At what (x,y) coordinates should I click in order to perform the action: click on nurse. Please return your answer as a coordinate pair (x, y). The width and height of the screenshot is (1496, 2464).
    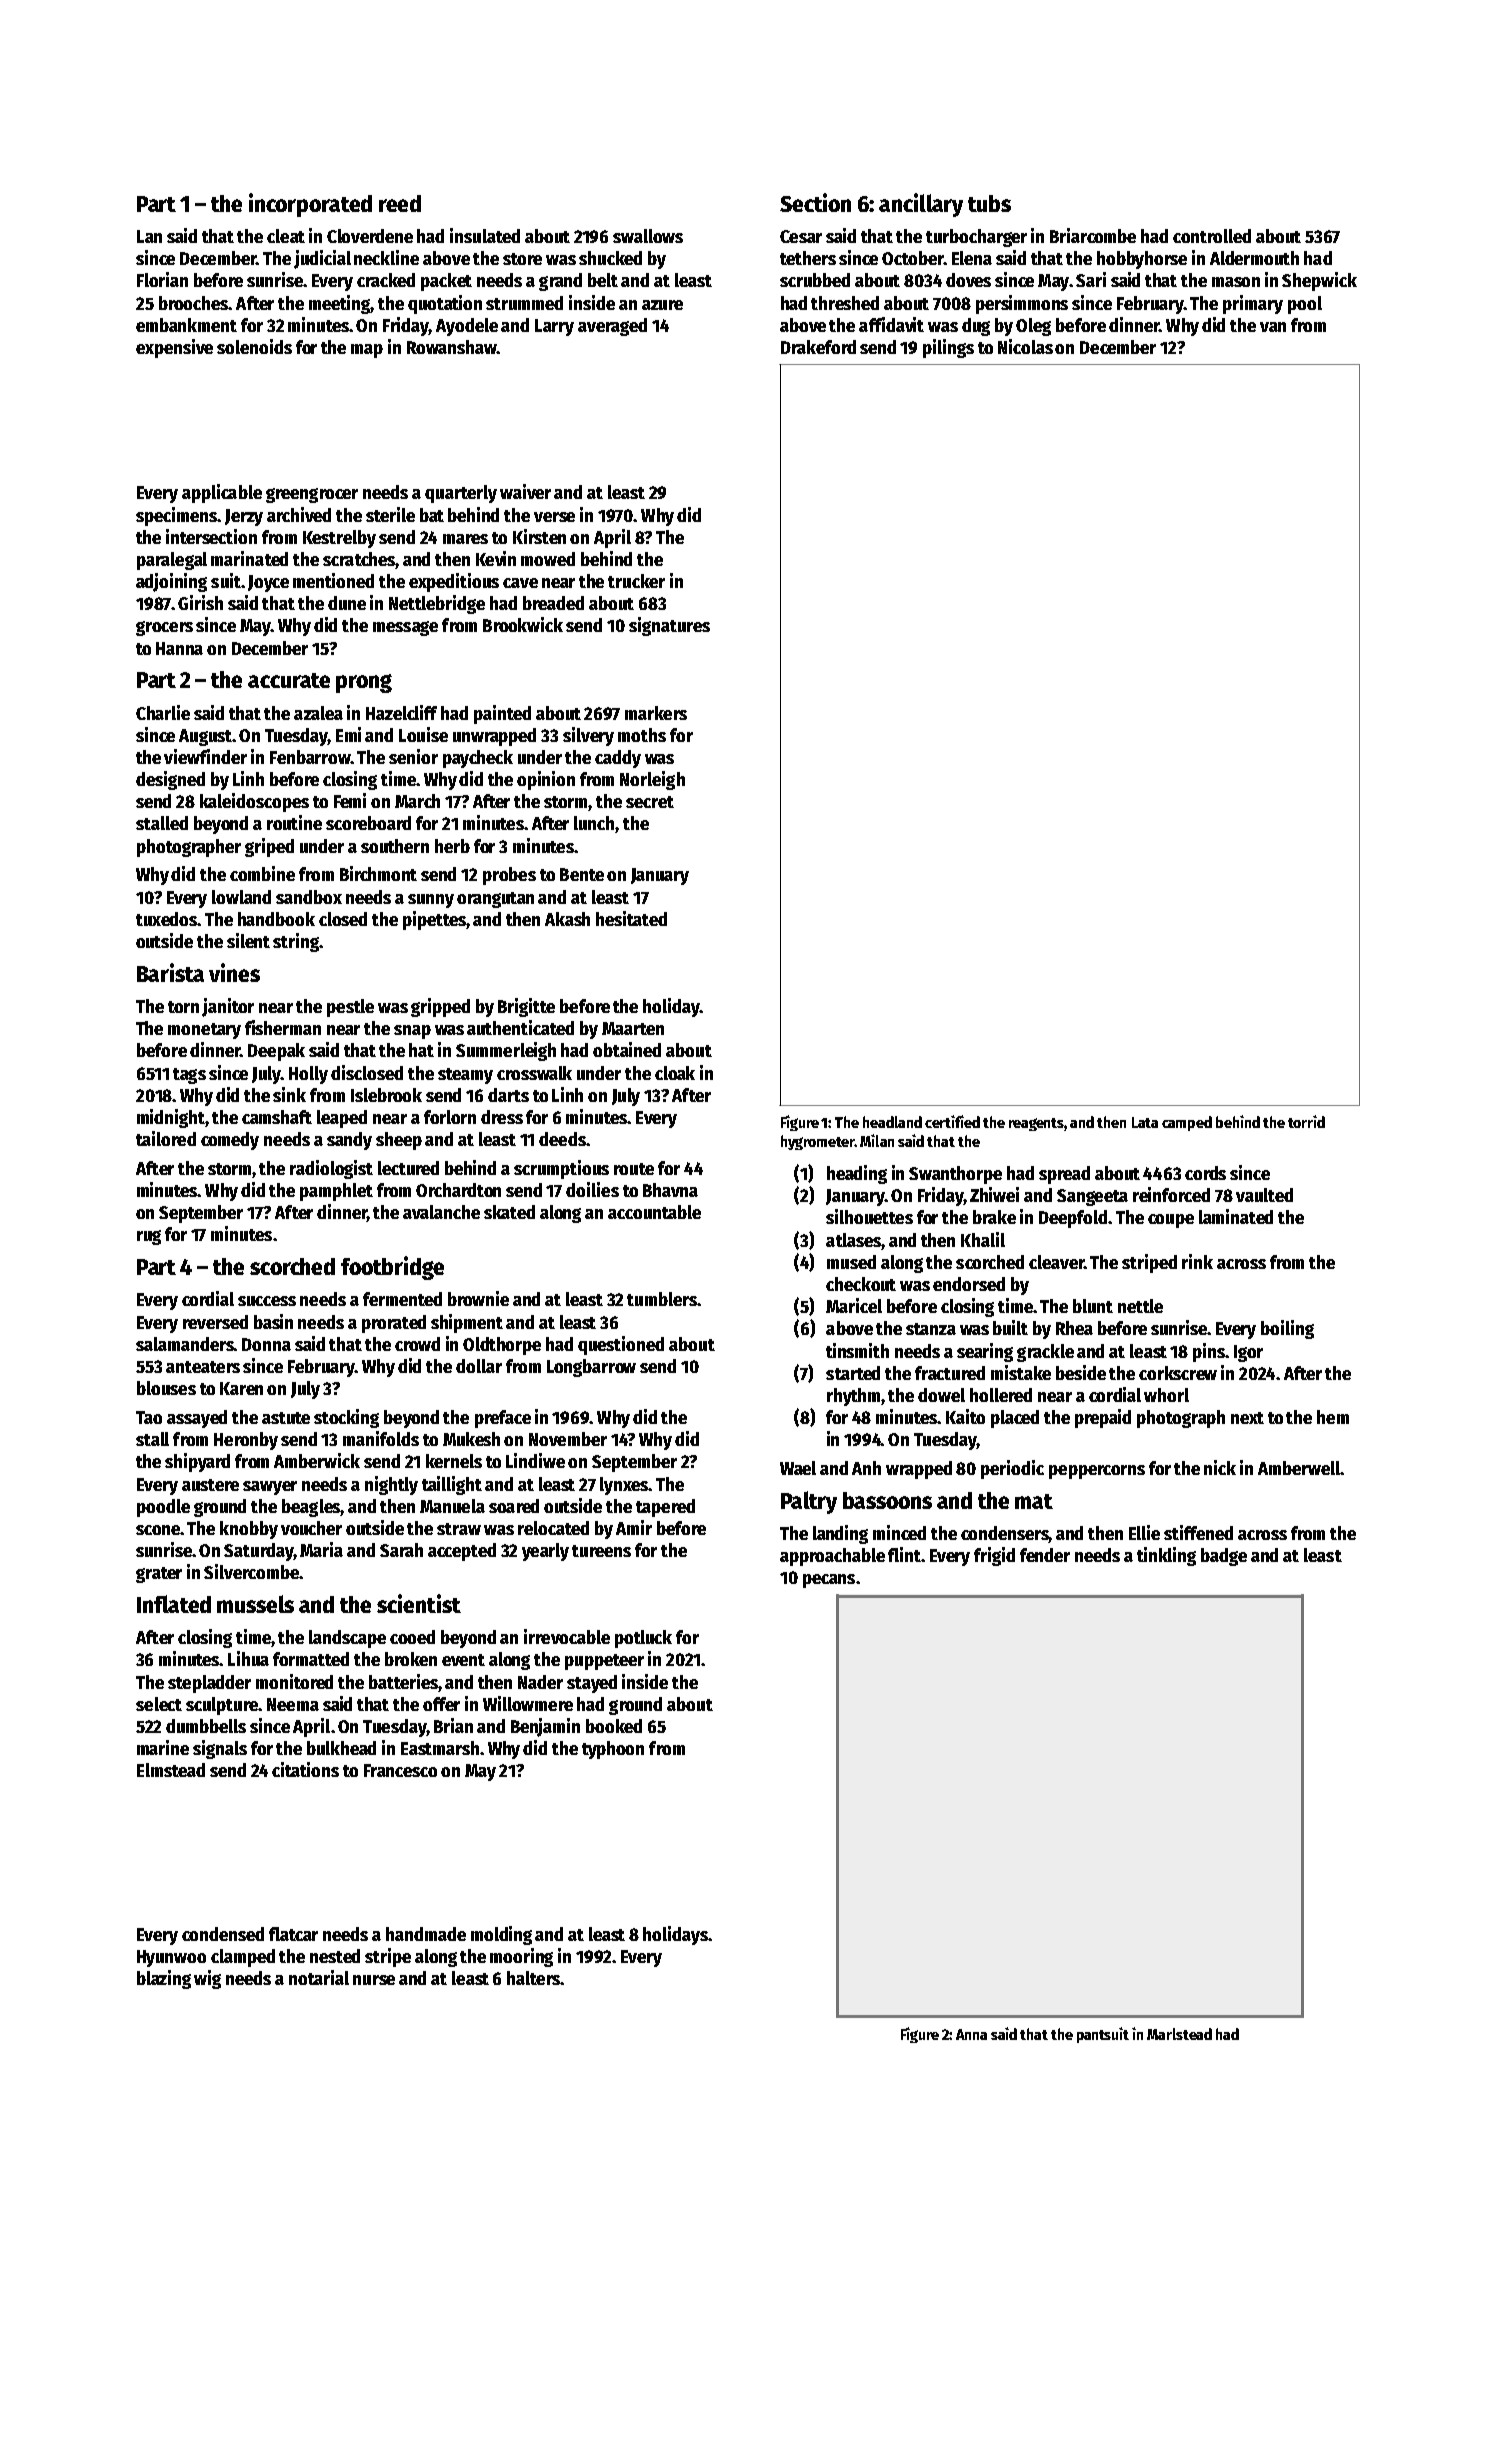
    Looking at the image, I should click on (374, 1980).
